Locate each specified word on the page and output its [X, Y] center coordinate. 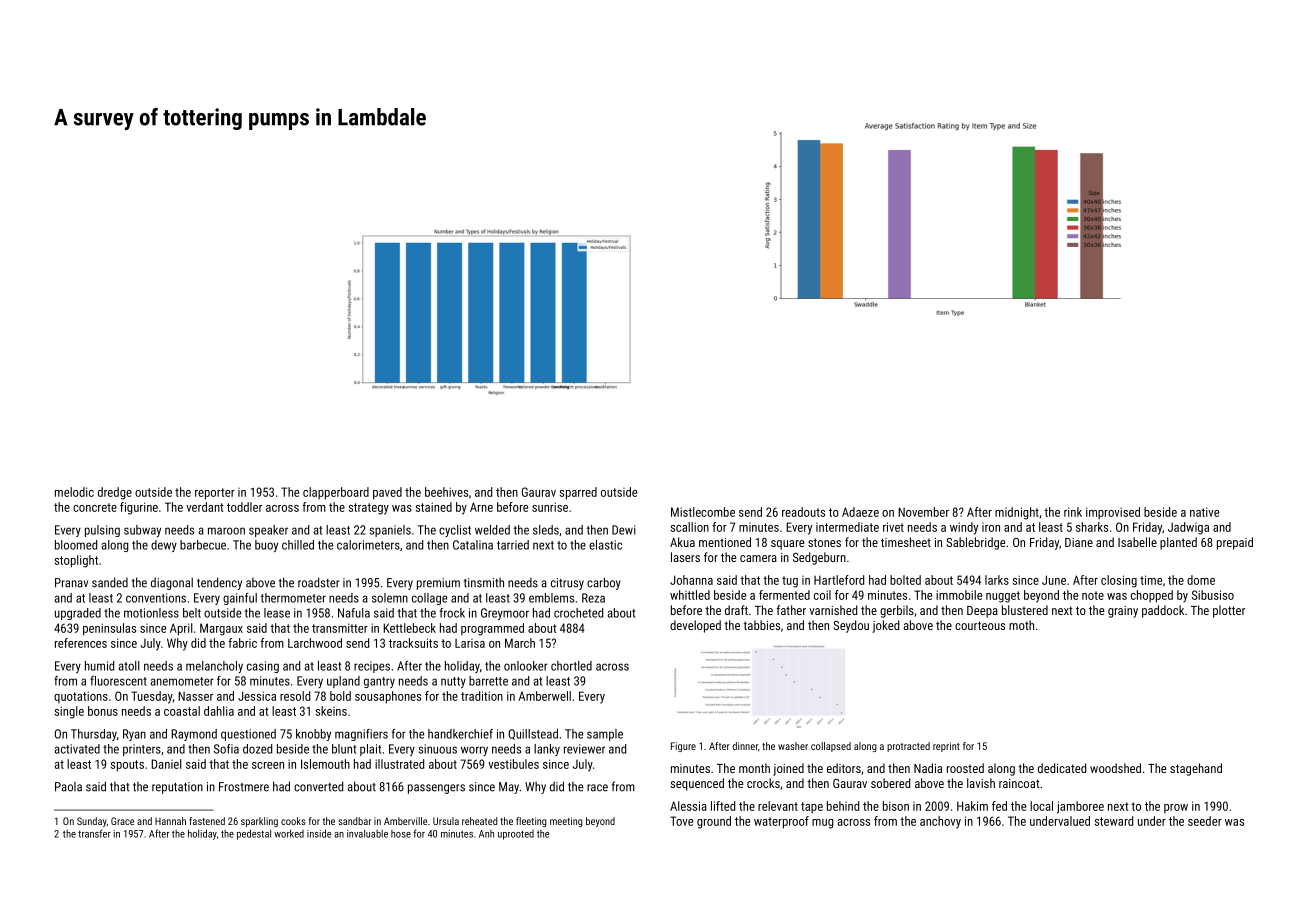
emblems [551, 598]
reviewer [584, 749]
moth [1021, 625]
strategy [369, 509]
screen [268, 765]
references [81, 643]
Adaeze [860, 512]
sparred [578, 493]
